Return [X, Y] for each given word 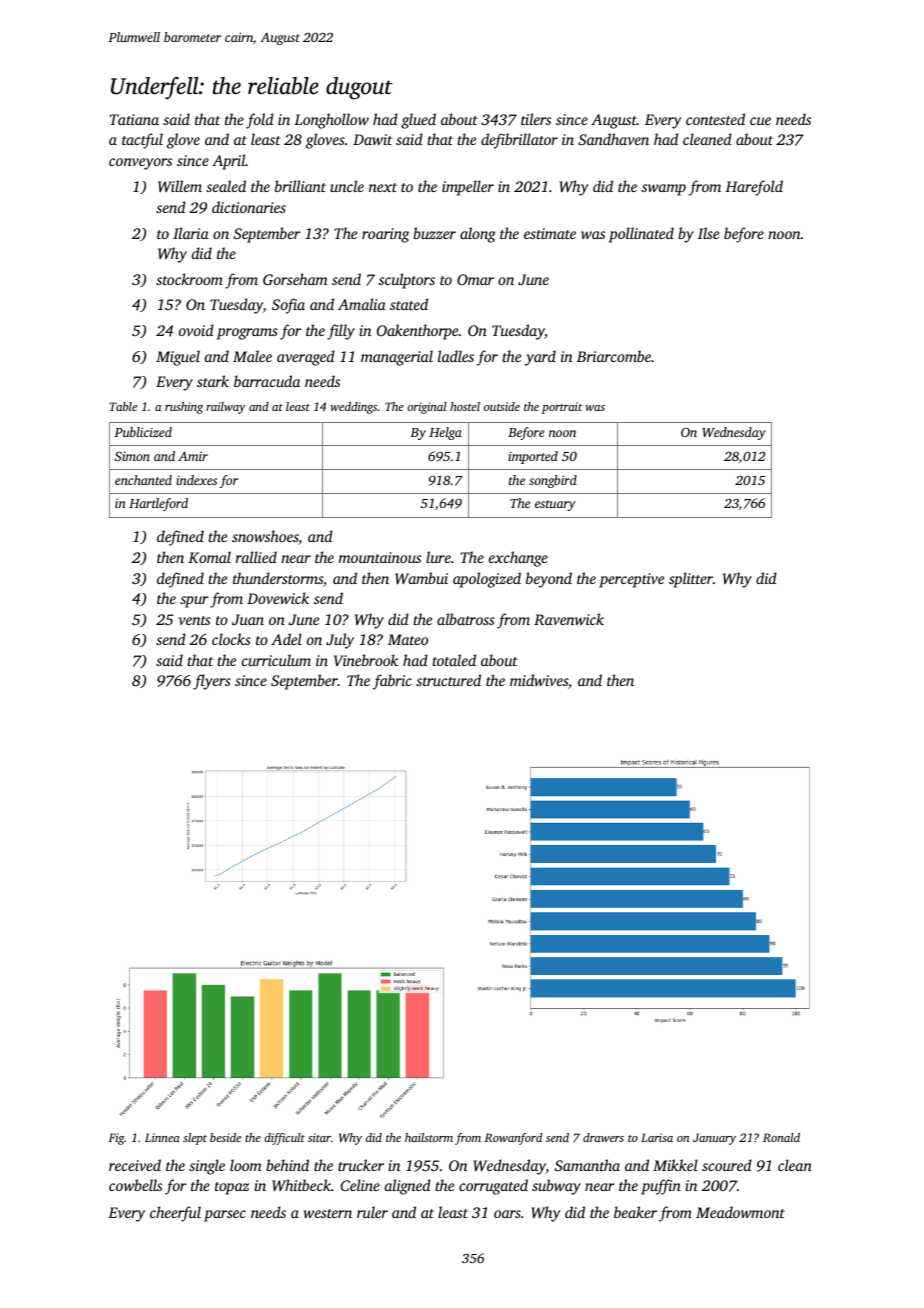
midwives [539, 680]
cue [760, 121]
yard [540, 358]
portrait [562, 408]
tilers [536, 119]
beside [225, 1137]
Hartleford [158, 504]
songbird [553, 481]
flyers [212, 682]
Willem [180, 186]
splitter [691, 580]
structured [448, 680]
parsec [225, 1216]
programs [247, 334]
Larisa [657, 1137]
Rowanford [513, 1139]
